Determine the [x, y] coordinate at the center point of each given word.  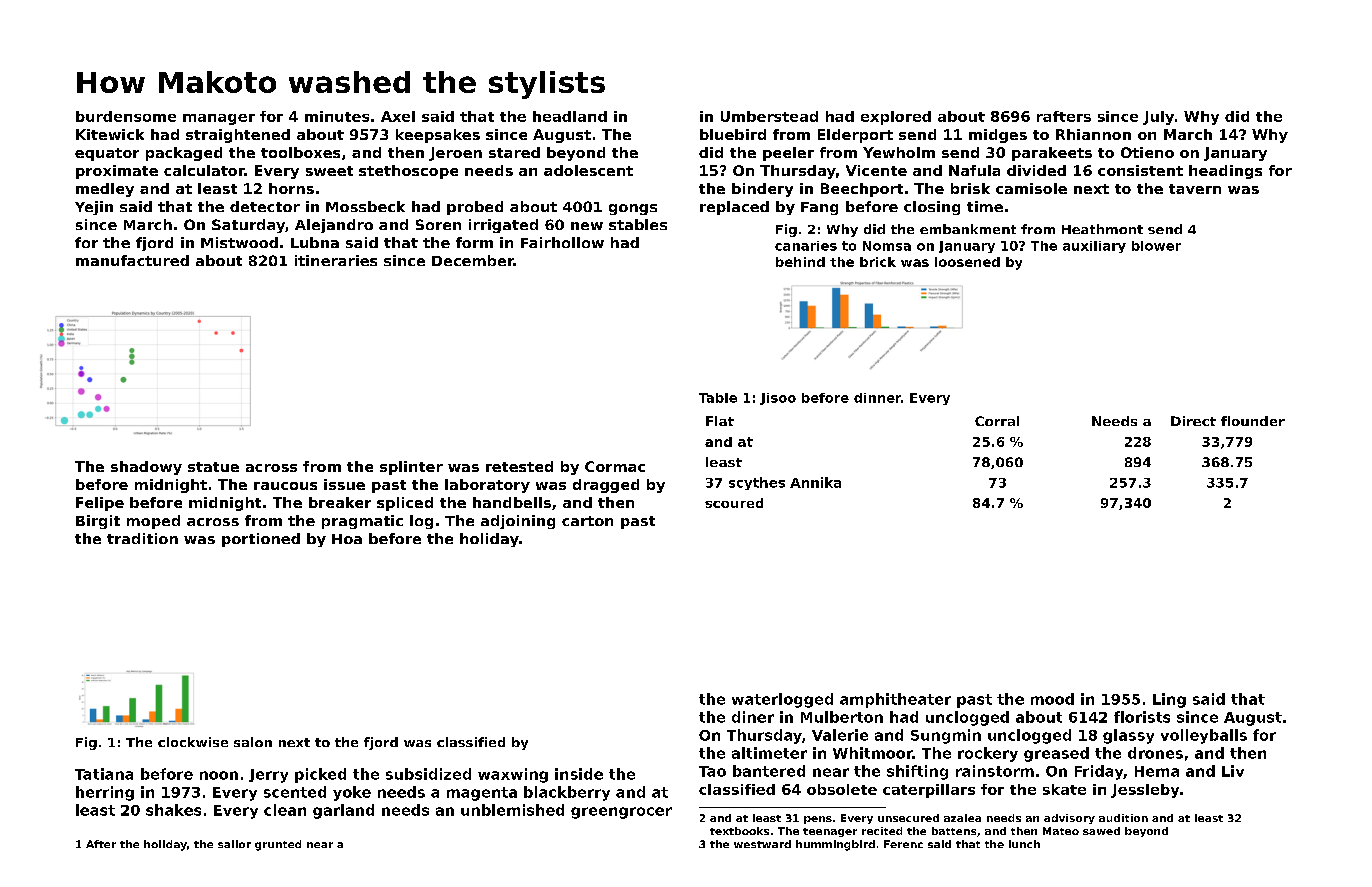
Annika [815, 482]
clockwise [193, 742]
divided [1036, 170]
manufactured [132, 260]
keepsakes [438, 136]
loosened [967, 262]
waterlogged [782, 700]
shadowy [146, 468]
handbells [512, 502]
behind [800, 262]
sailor [234, 844]
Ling [1169, 700]
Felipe [100, 504]
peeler [788, 154]
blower [1156, 246]
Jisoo [778, 399]
